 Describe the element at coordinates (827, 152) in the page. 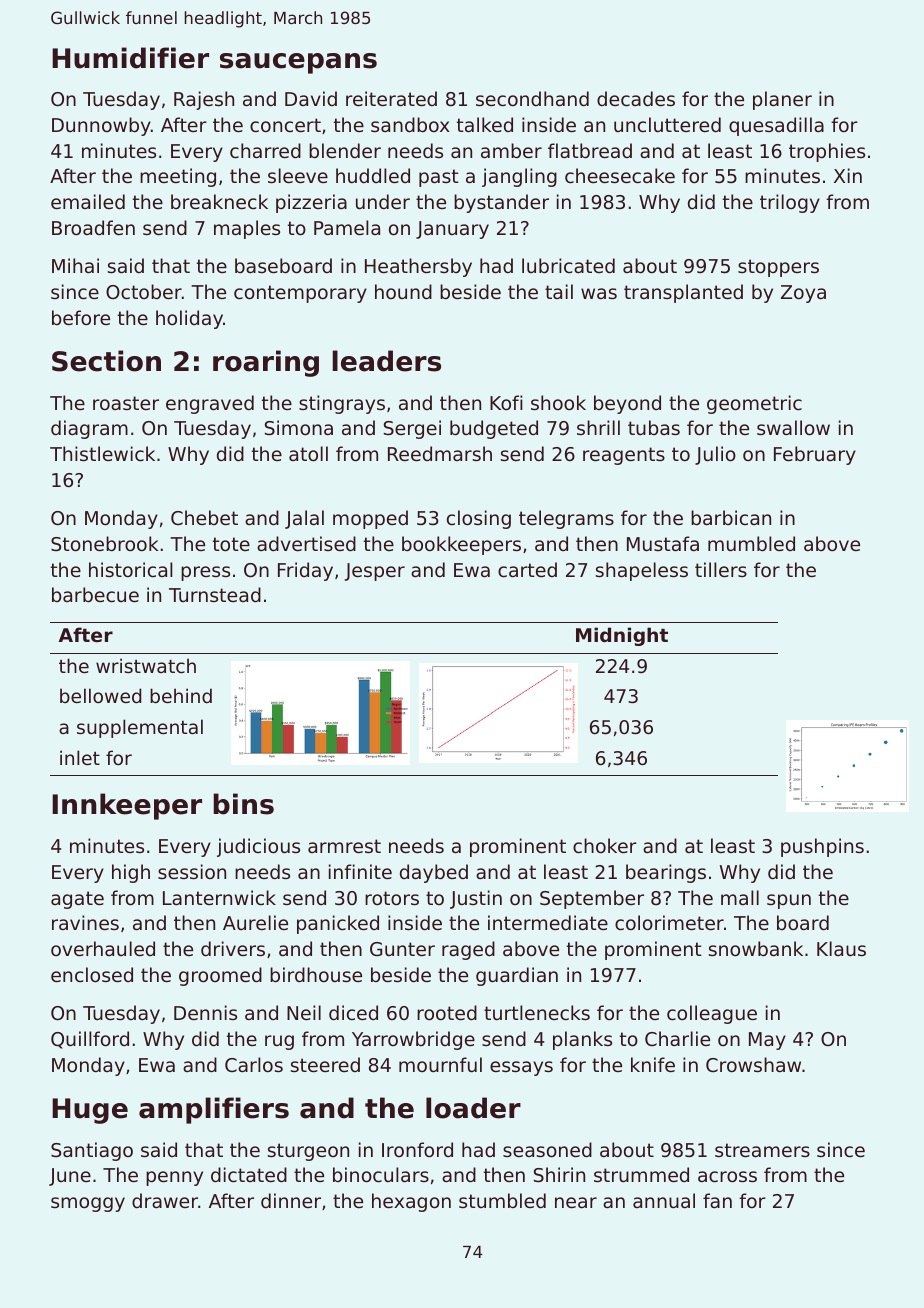

I see `trophies` at that location.
